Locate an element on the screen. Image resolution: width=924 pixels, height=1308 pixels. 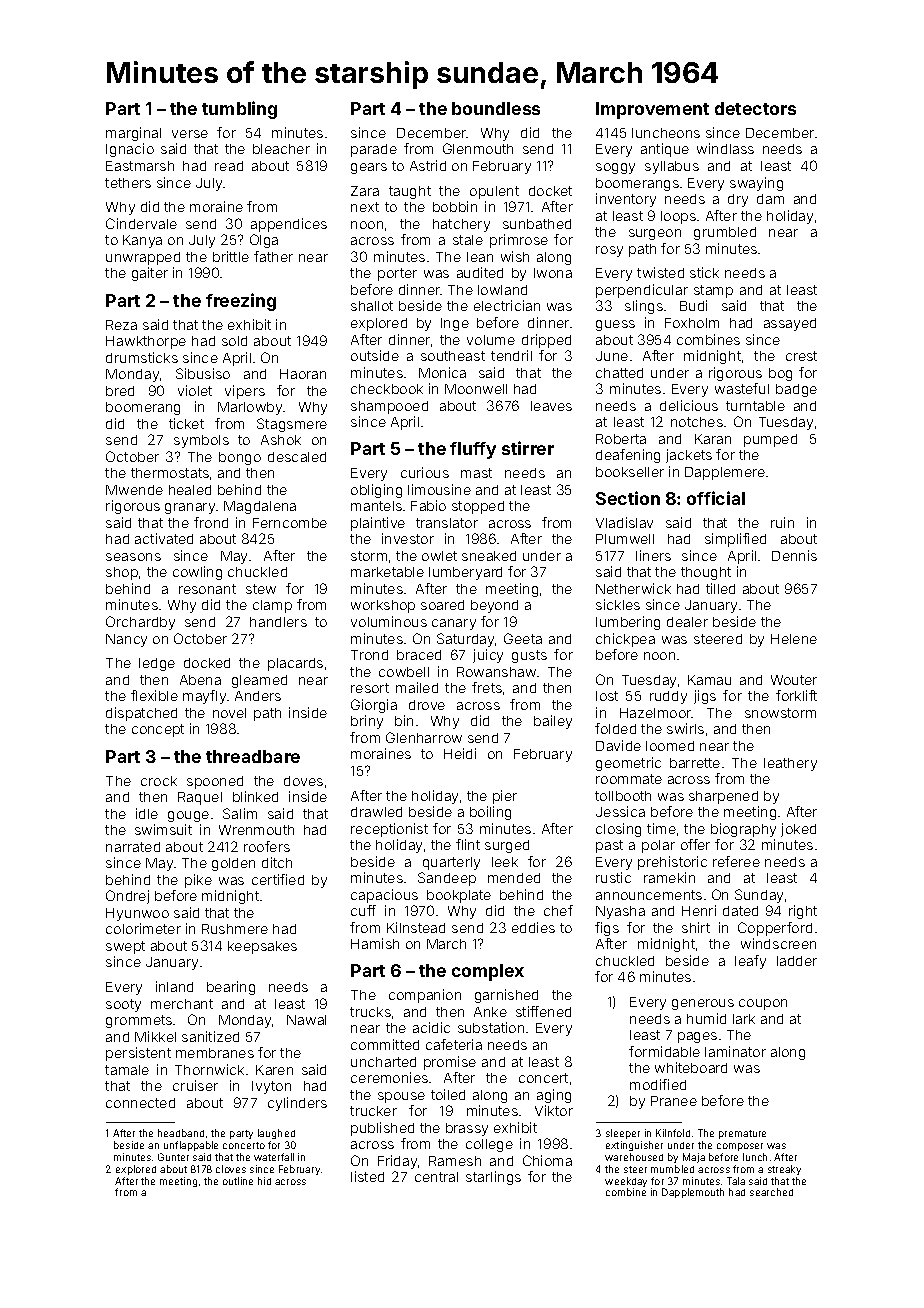
searched is located at coordinates (771, 1192).
